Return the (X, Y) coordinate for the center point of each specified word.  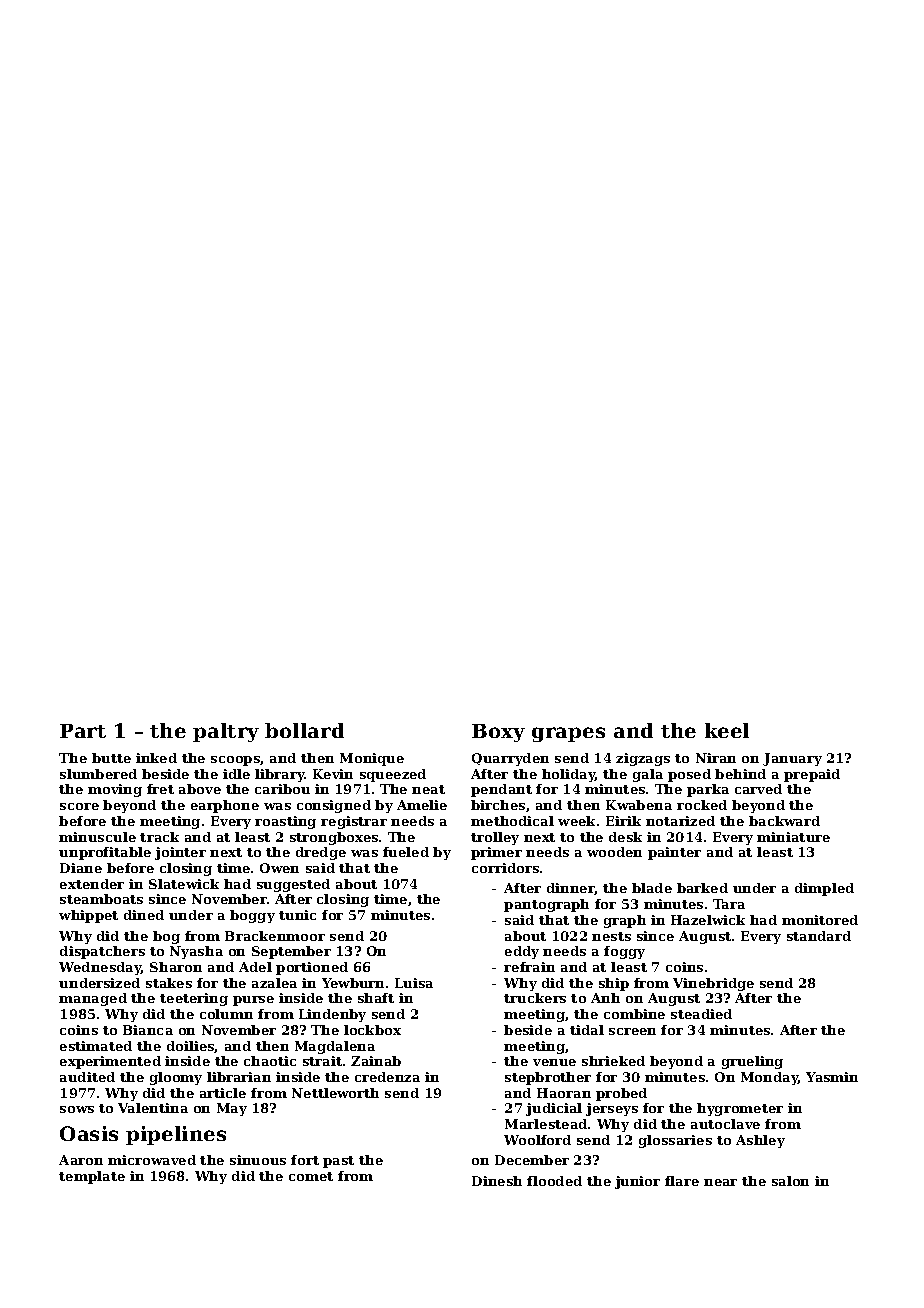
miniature (793, 837)
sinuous (258, 1160)
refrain (529, 967)
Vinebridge (713, 984)
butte (111, 758)
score (79, 806)
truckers (535, 998)
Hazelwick (708, 920)
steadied (701, 1014)
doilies (191, 1047)
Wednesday (100, 968)
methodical (512, 821)
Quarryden (510, 759)
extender (92, 884)
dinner (571, 889)
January (792, 759)
